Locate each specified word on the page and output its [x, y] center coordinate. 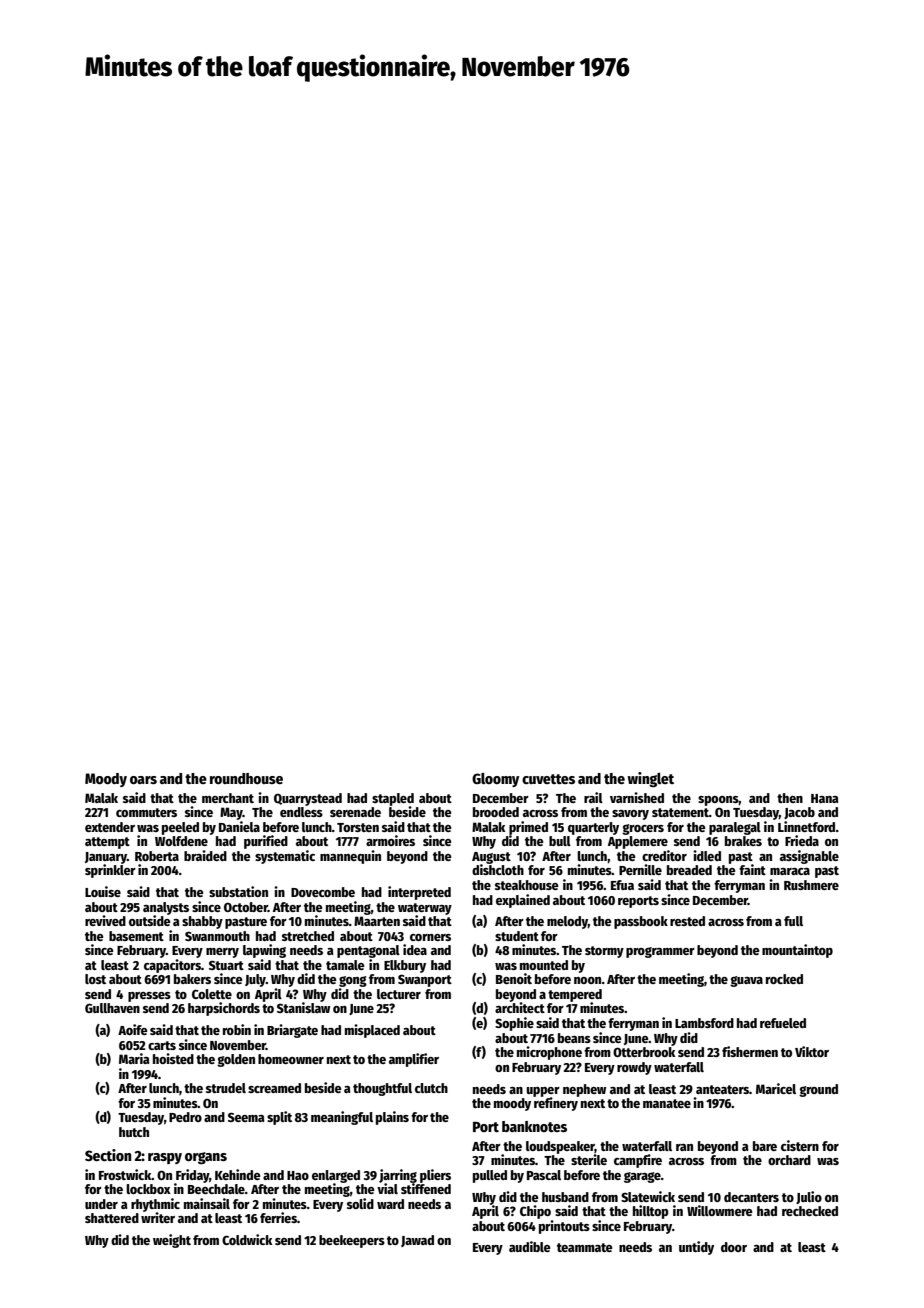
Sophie [514, 1024]
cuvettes [548, 779]
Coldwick [247, 1239]
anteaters [722, 1089]
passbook [641, 922]
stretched [308, 936]
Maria [134, 1058]
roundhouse [246, 778]
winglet [650, 779]
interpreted [419, 893]
